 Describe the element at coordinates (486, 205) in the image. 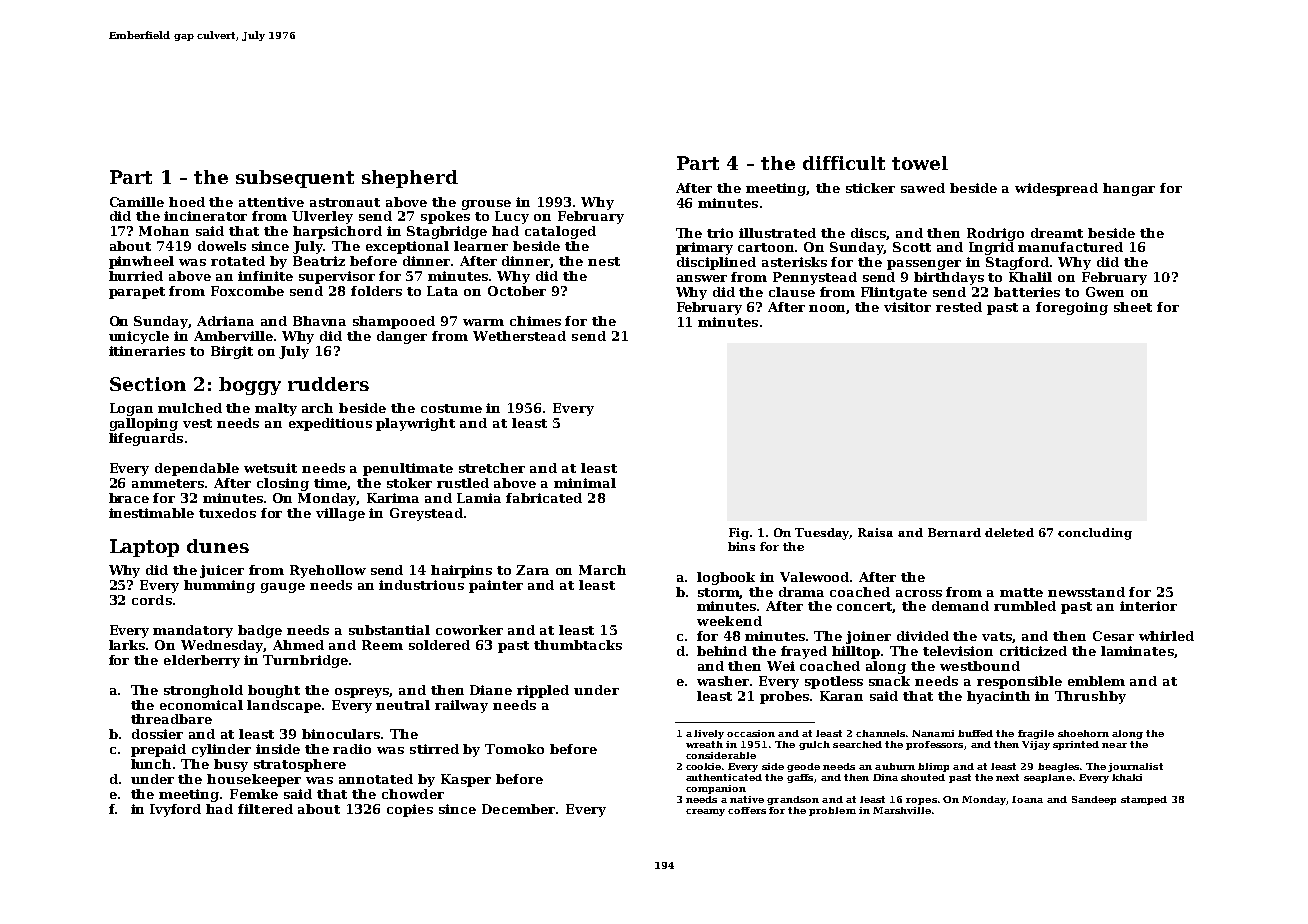

I see `grouse` at that location.
